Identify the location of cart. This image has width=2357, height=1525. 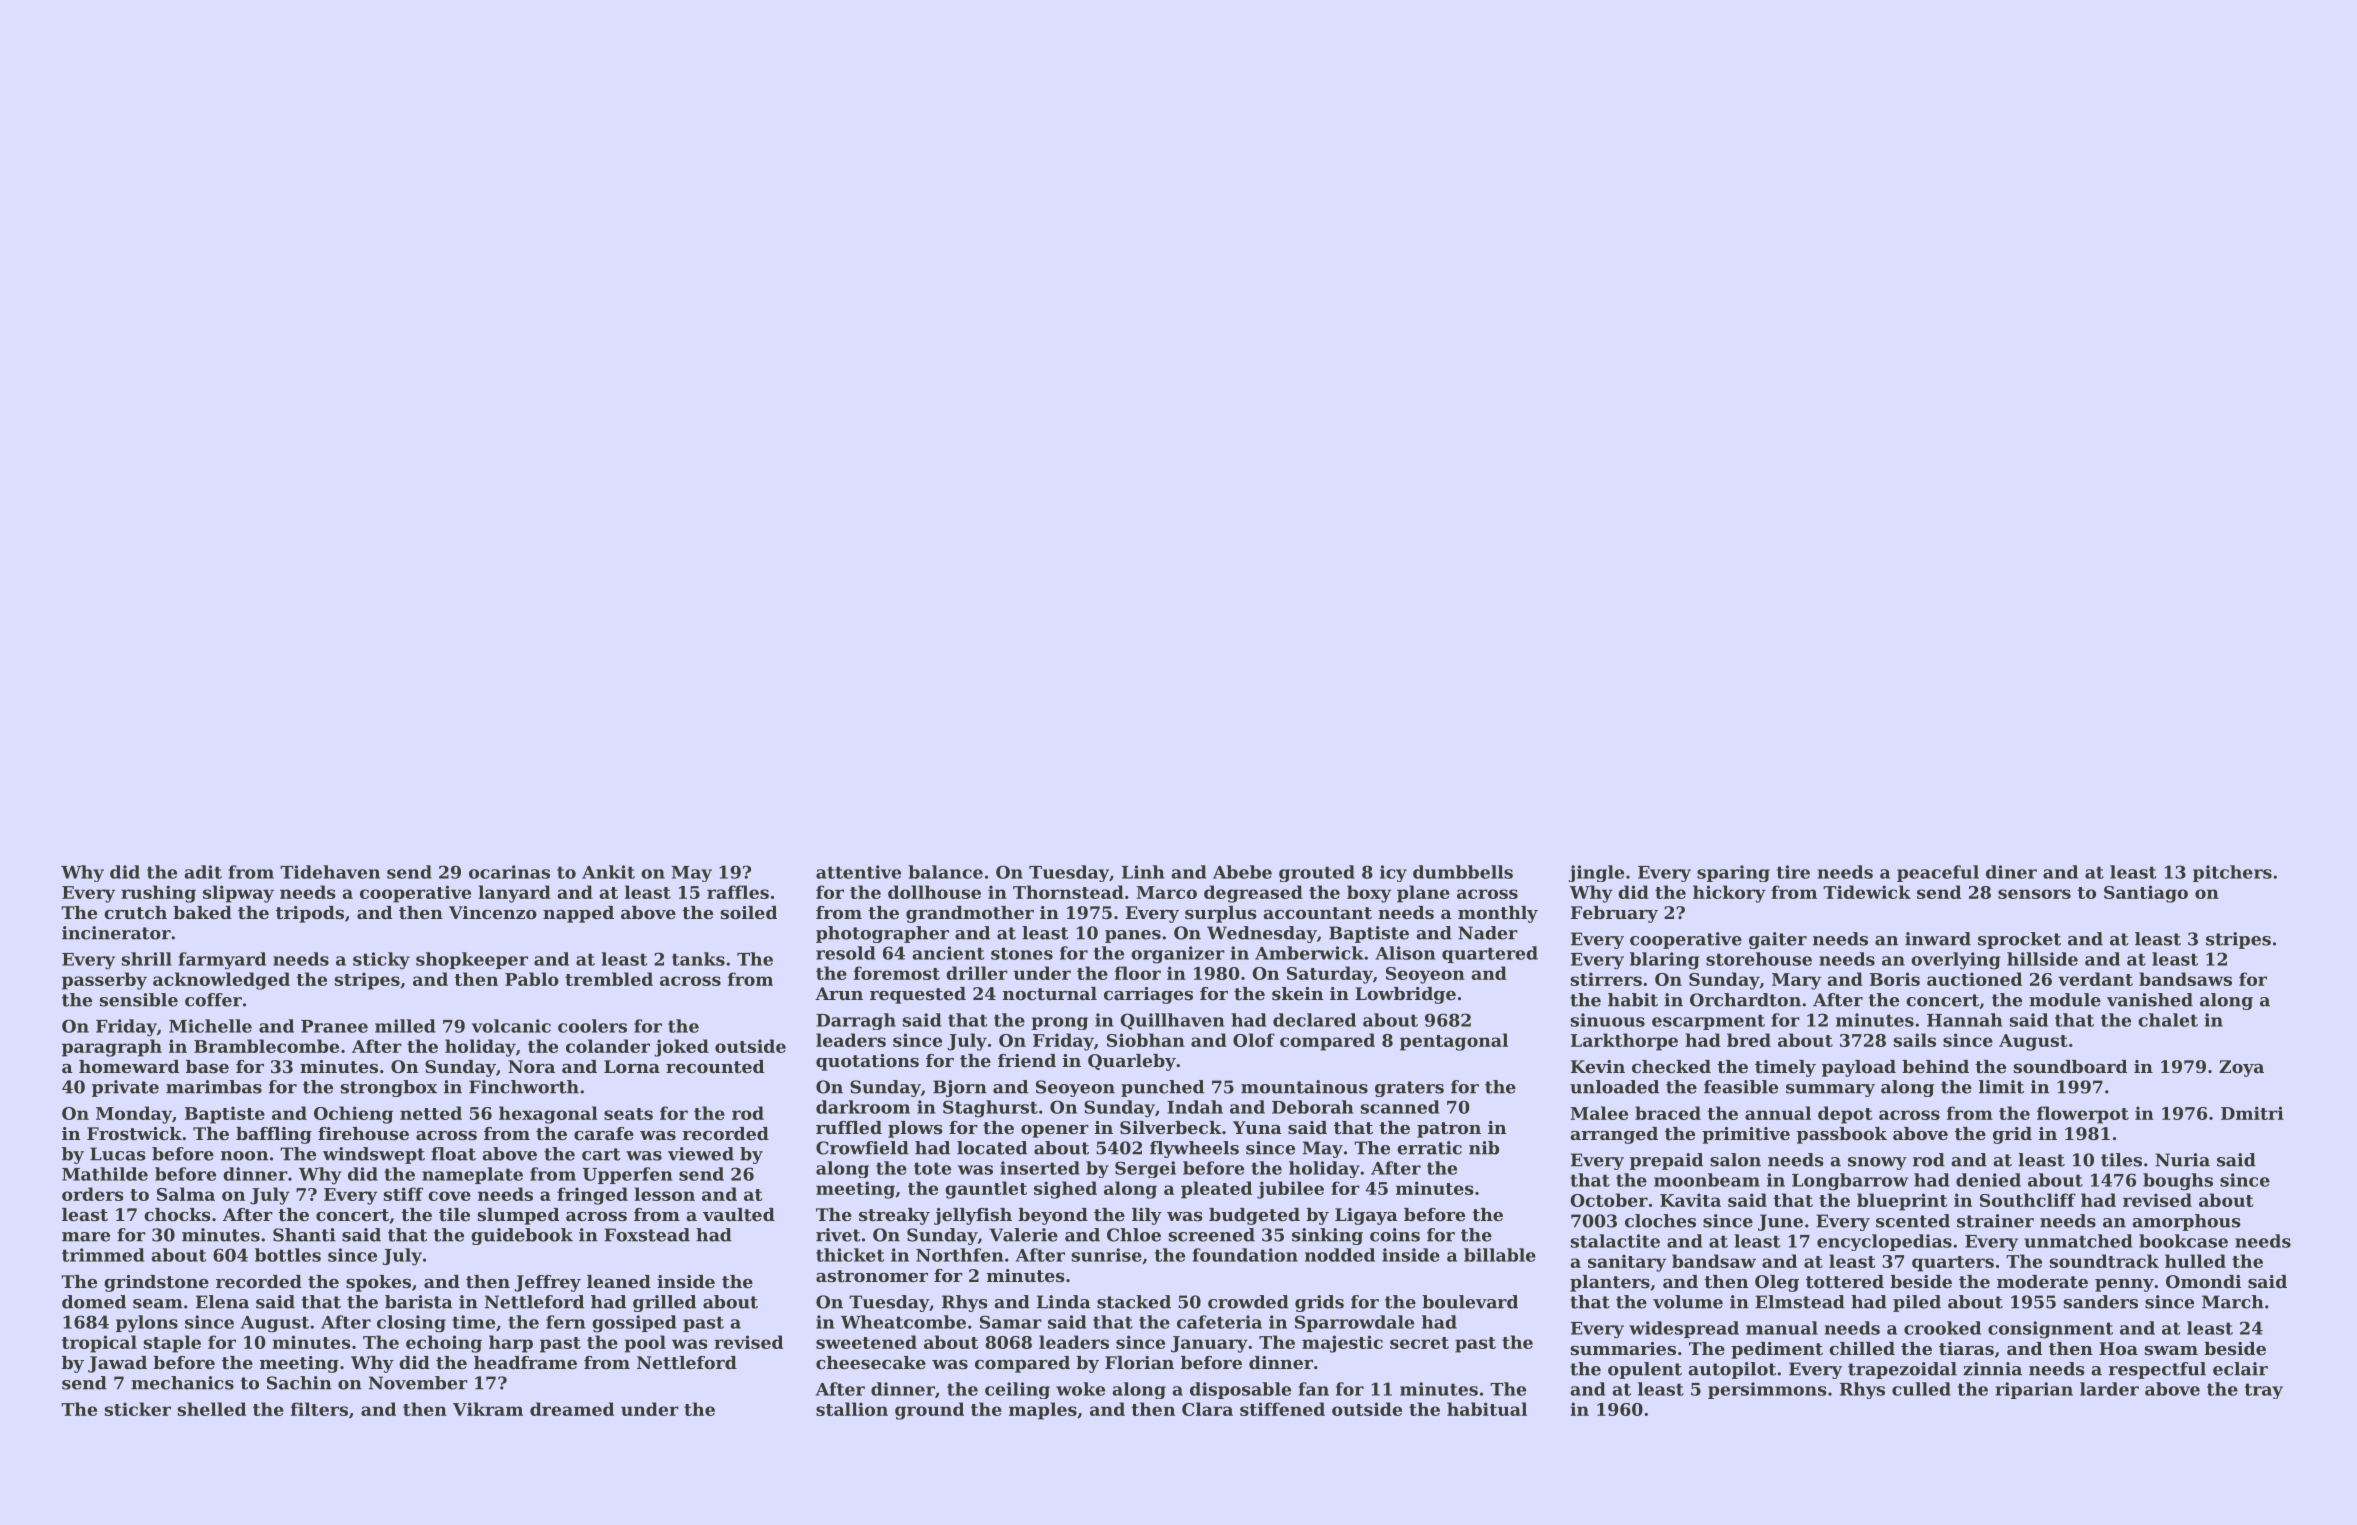
(601, 1154).
